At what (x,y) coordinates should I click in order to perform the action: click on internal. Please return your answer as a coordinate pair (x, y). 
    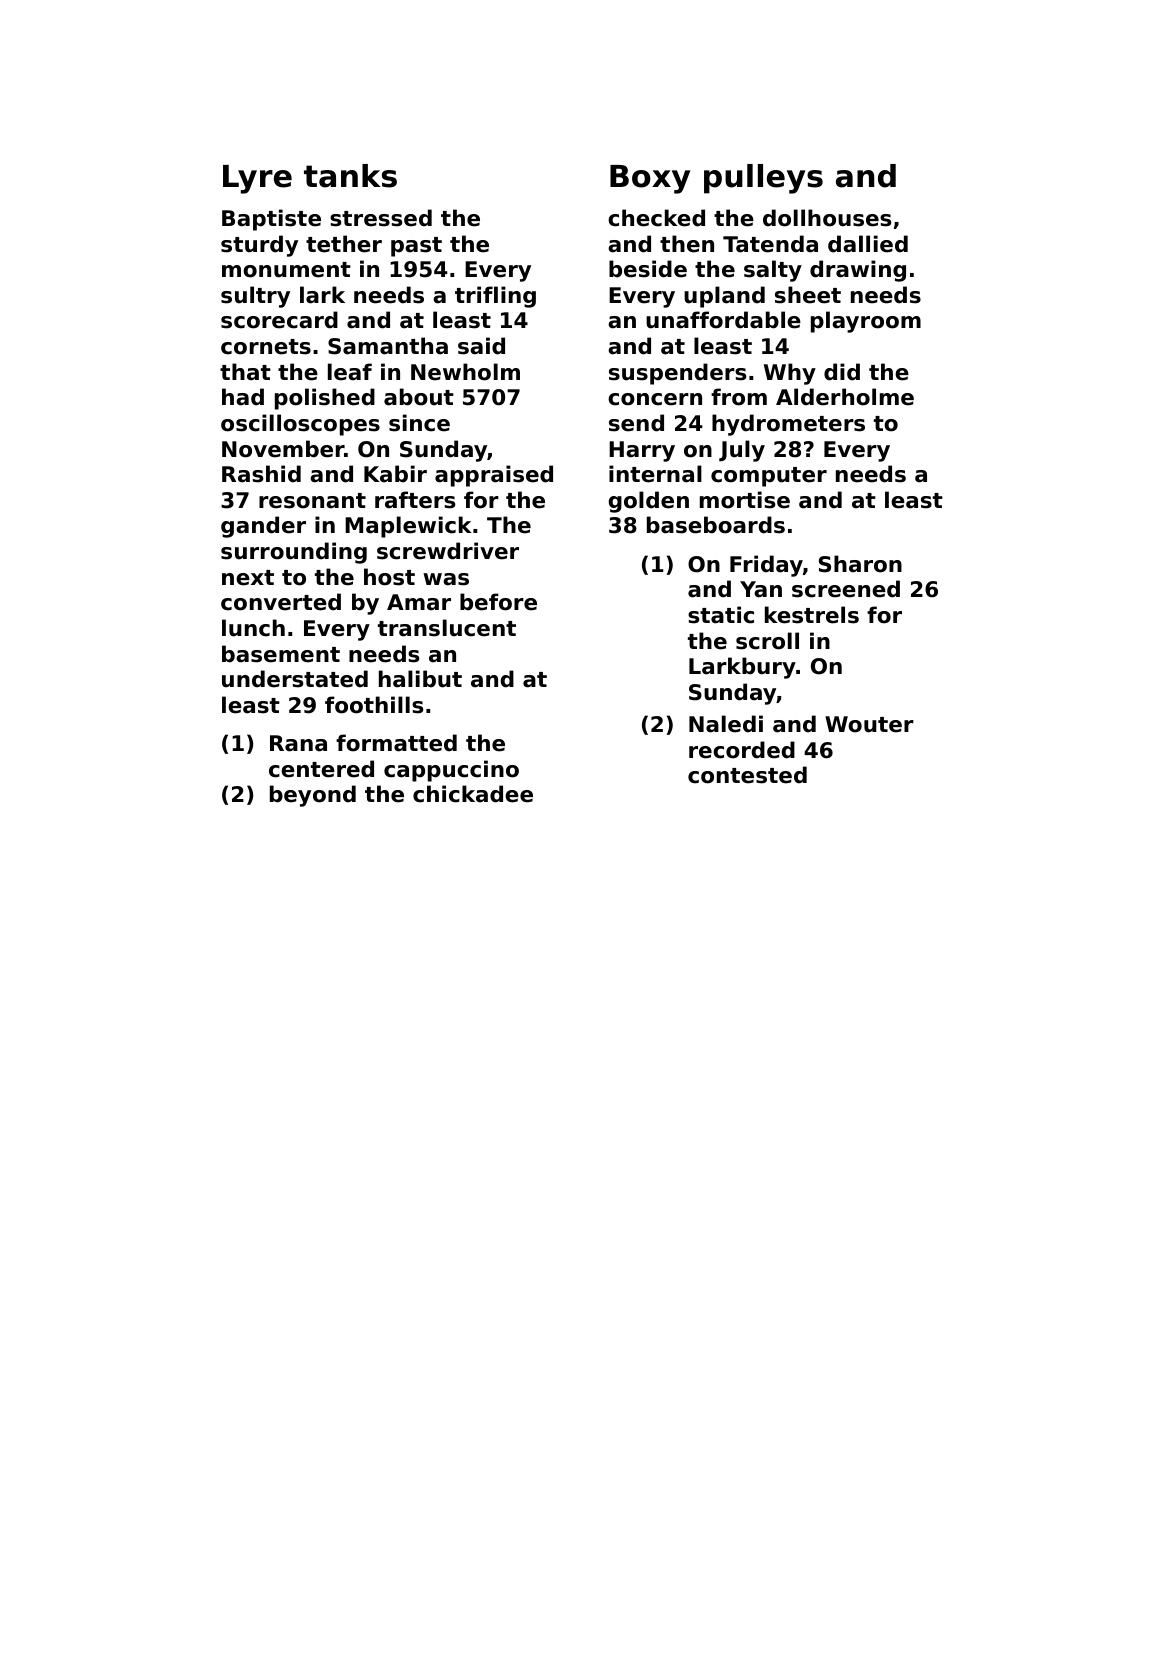
    Looking at the image, I should click on (655, 474).
